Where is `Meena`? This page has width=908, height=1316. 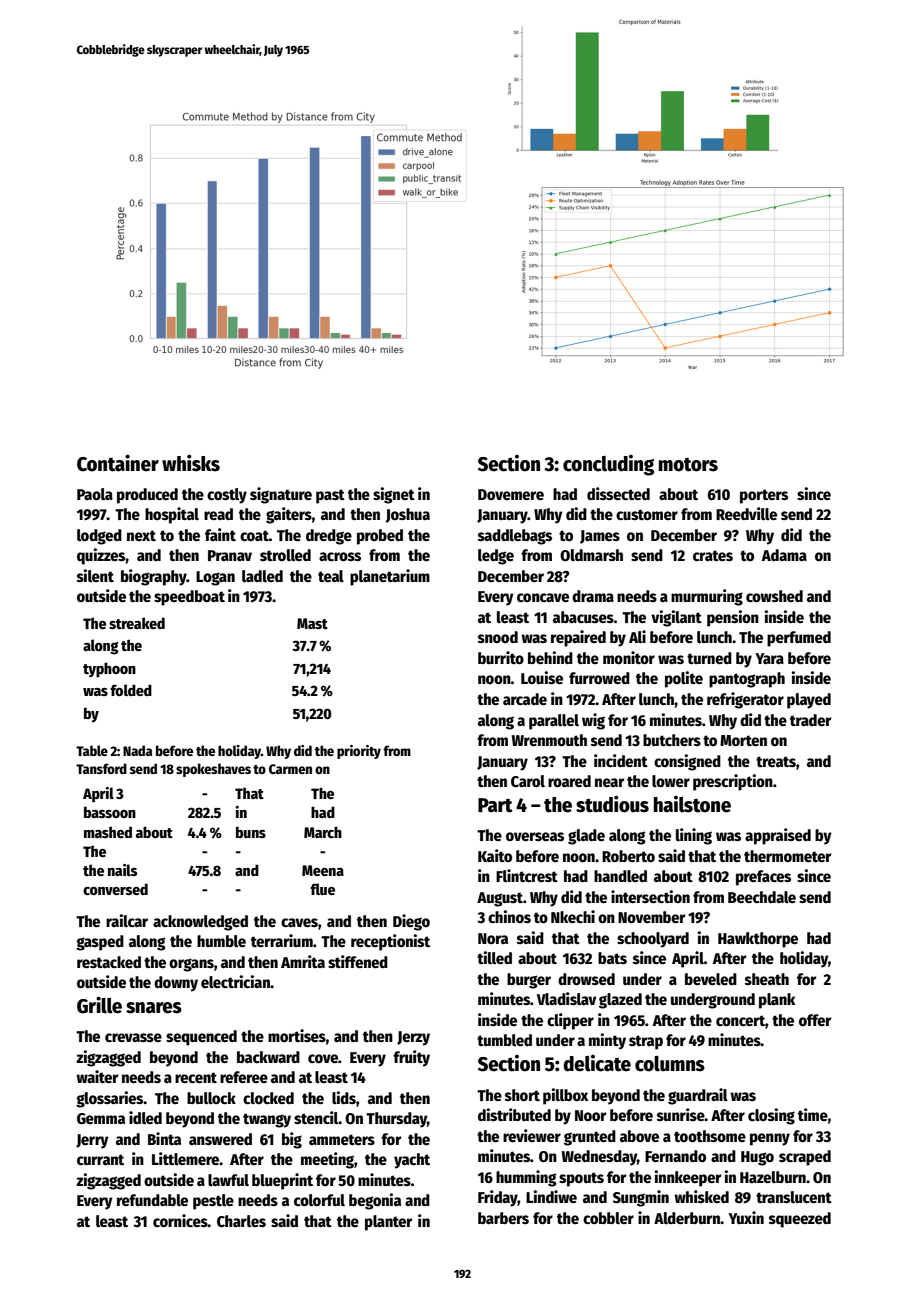
Meena is located at coordinates (323, 870).
